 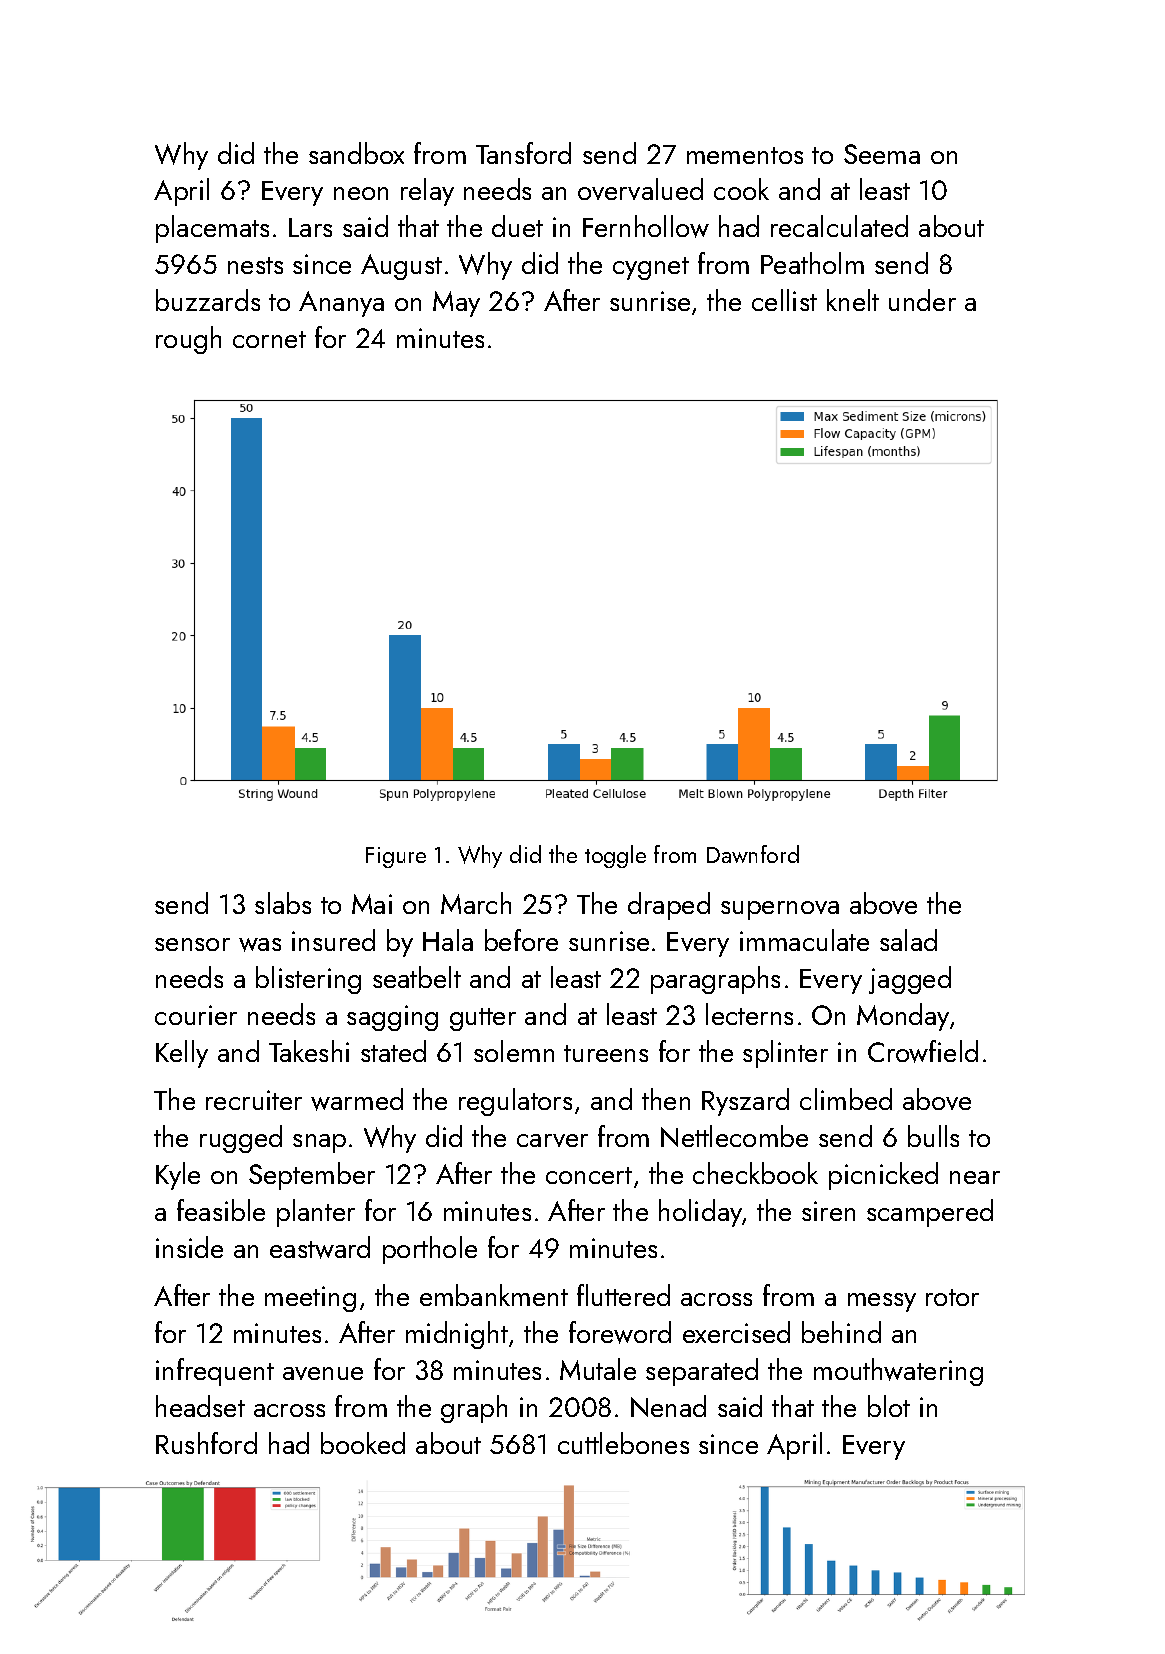 I want to click on Seema, so click(x=882, y=154).
